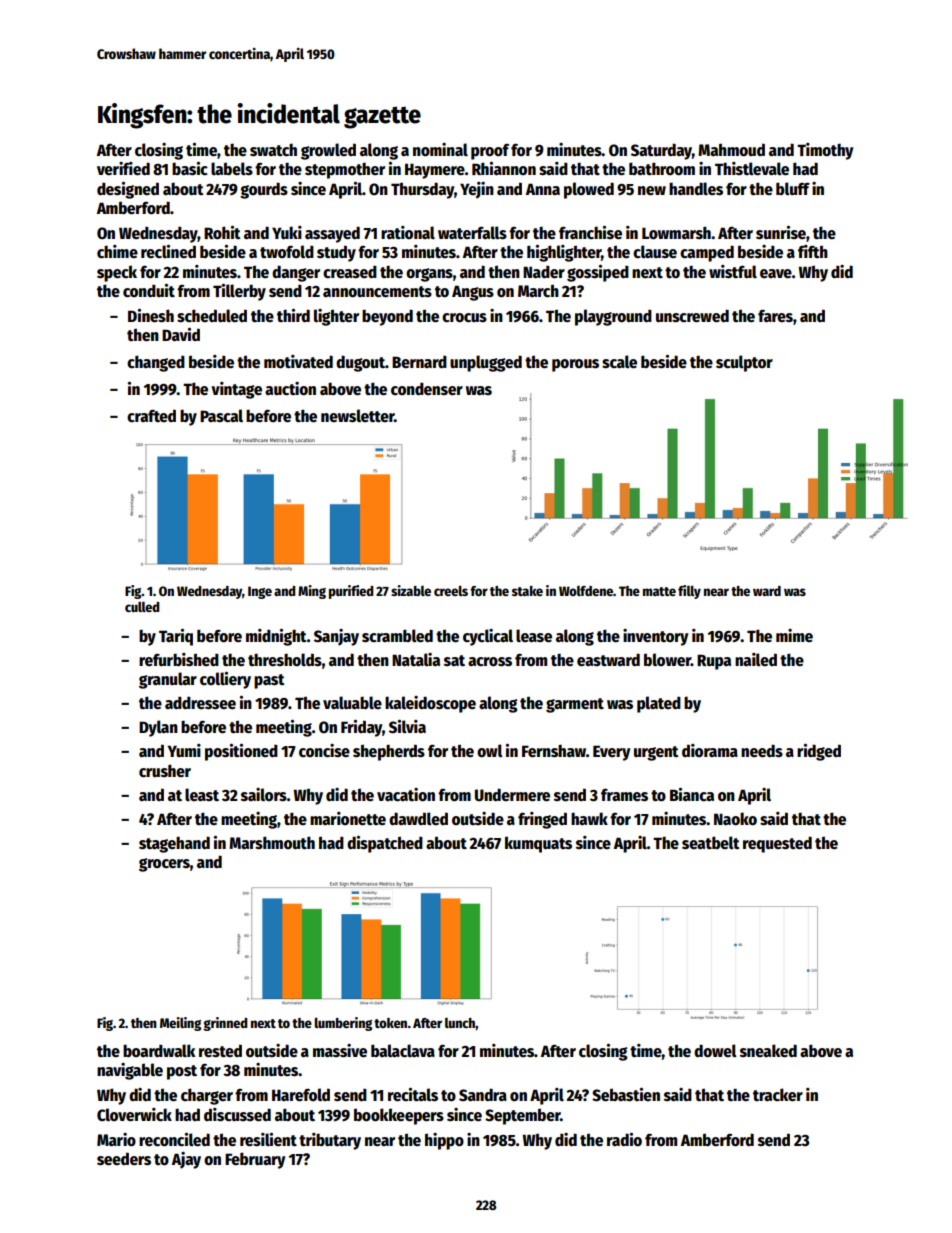 The image size is (952, 1233). What do you see at coordinates (626, 1095) in the screenshot?
I see `Sebastien` at bounding box center [626, 1095].
